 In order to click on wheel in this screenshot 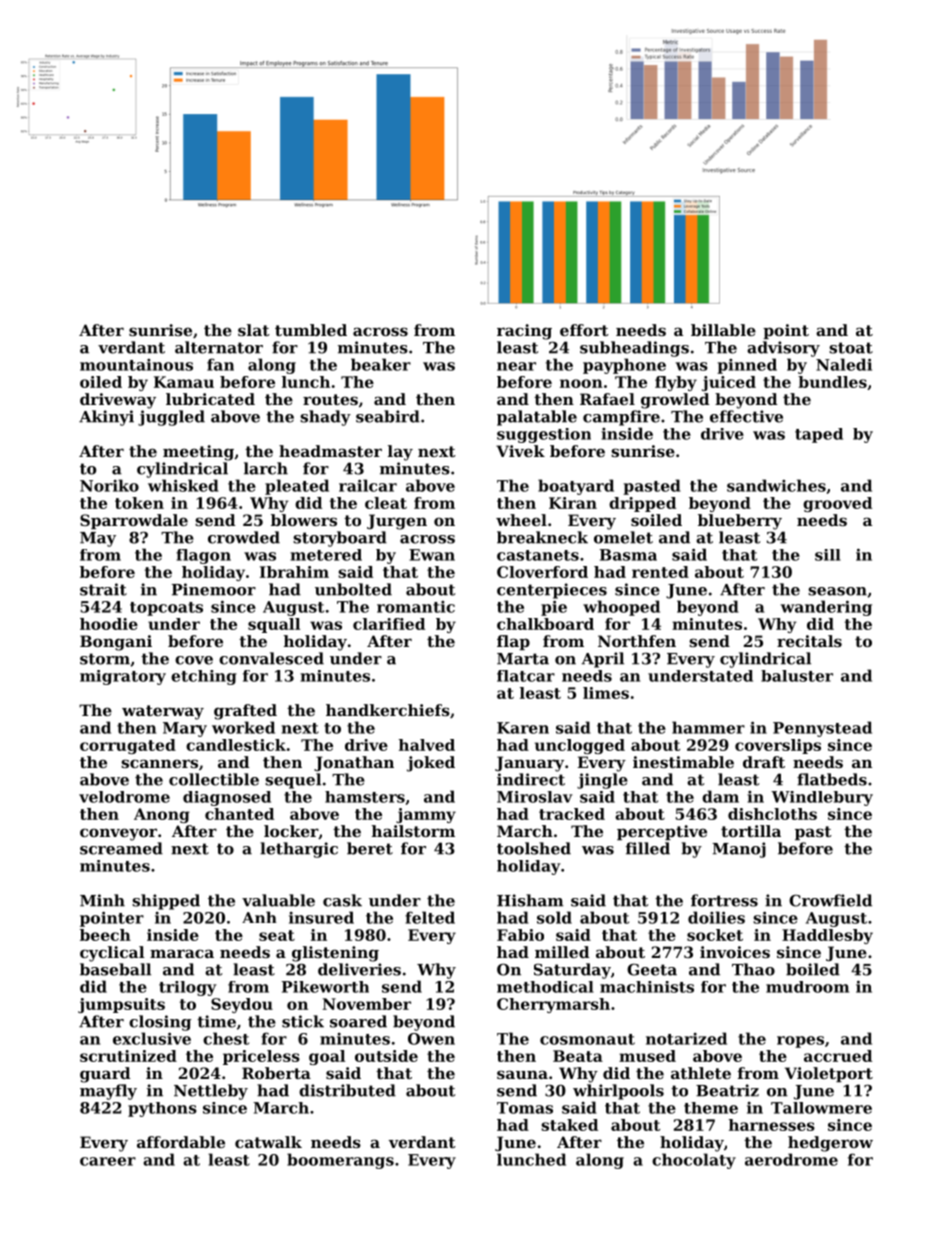, I will do `click(521, 520)`.
